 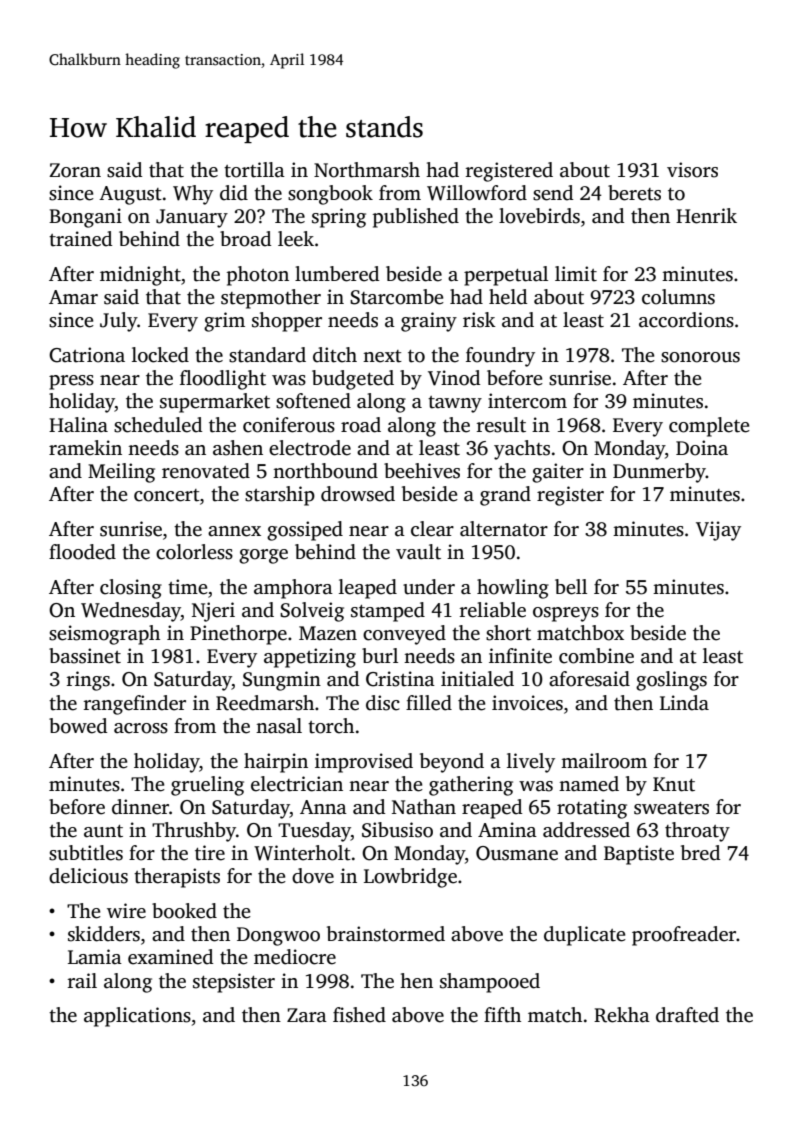 What do you see at coordinates (500, 357) in the image?
I see `foundry` at bounding box center [500, 357].
